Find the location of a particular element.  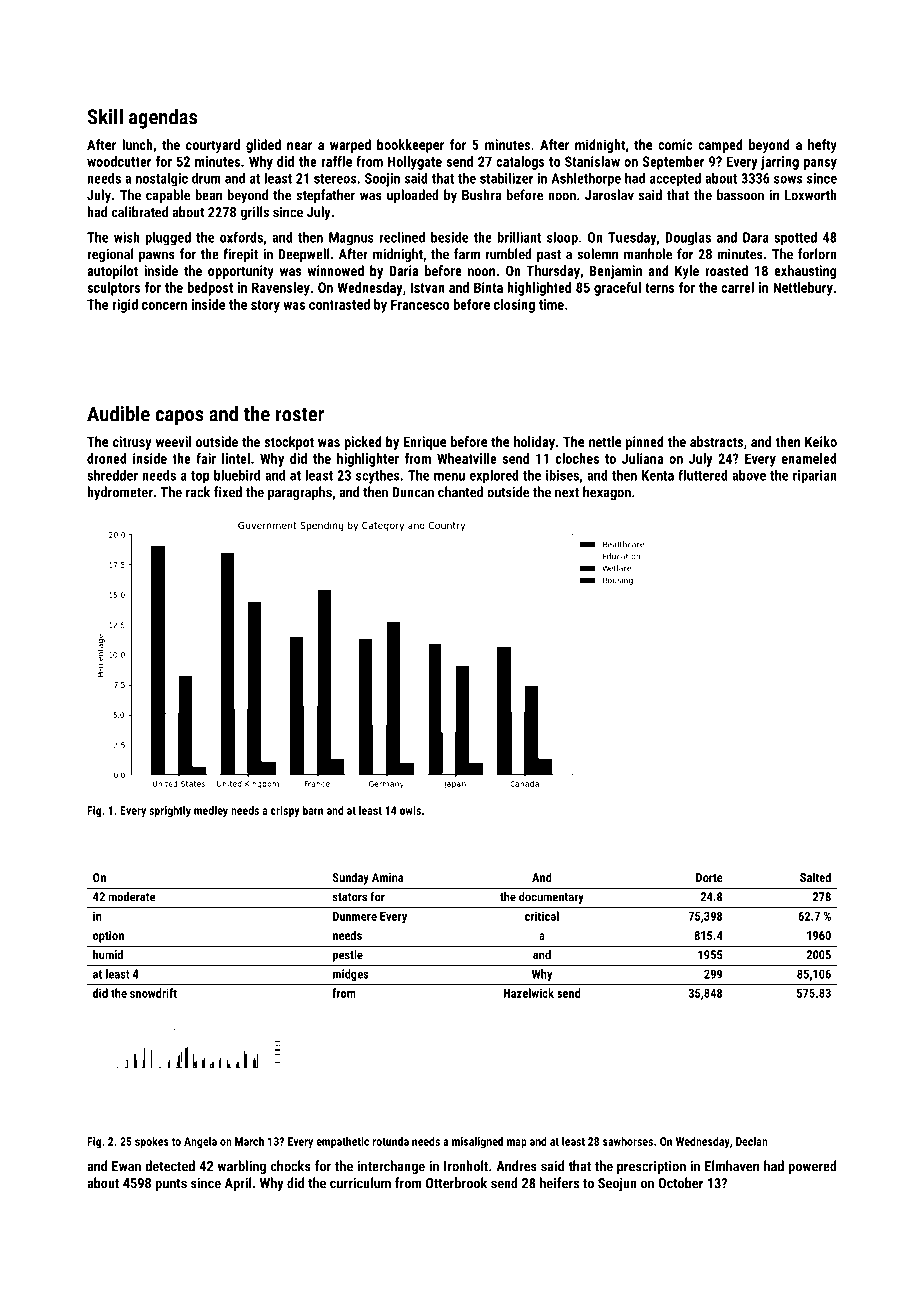

agendas is located at coordinates (163, 118).
